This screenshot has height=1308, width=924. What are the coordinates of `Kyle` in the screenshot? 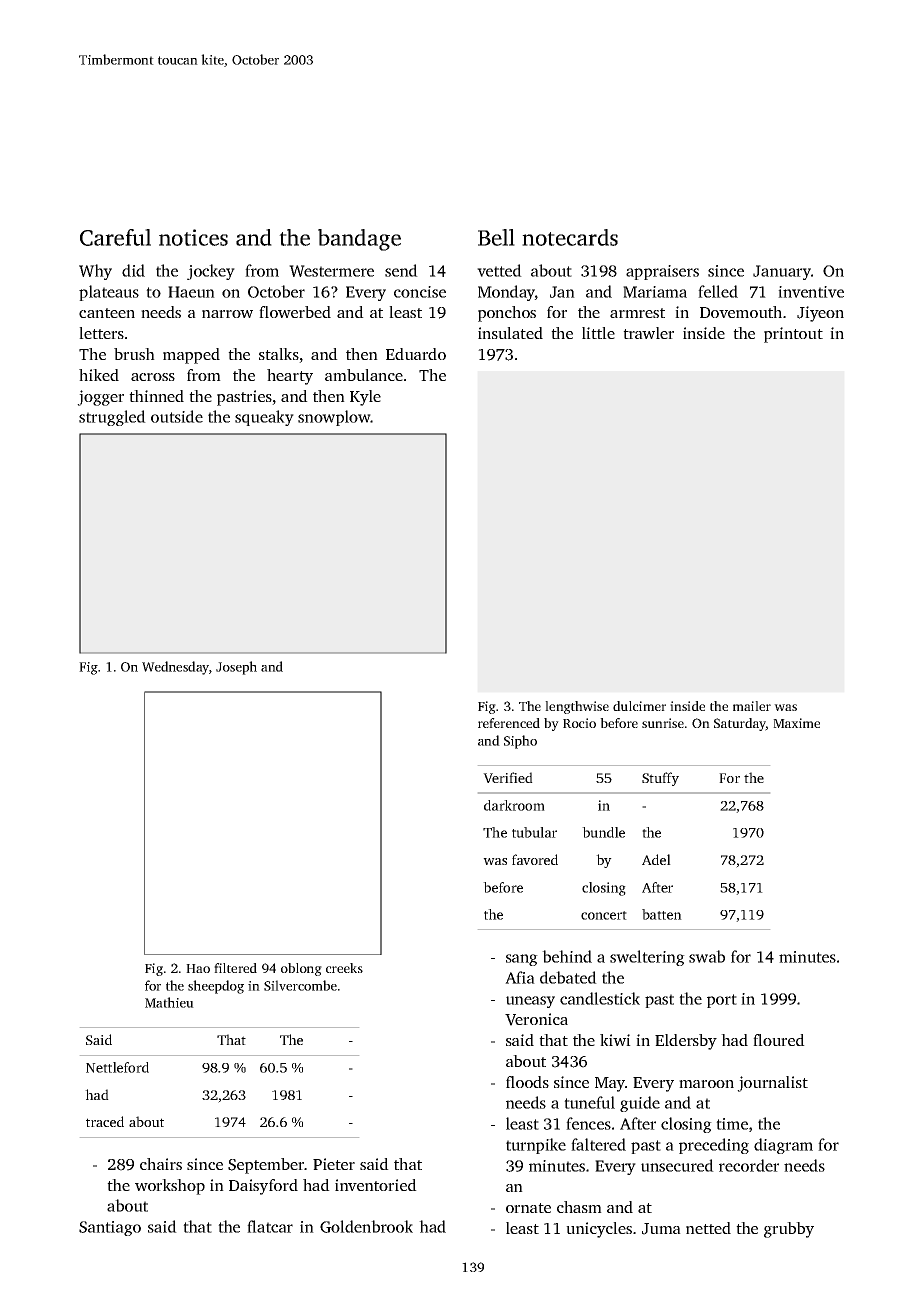 It's located at (365, 398).
